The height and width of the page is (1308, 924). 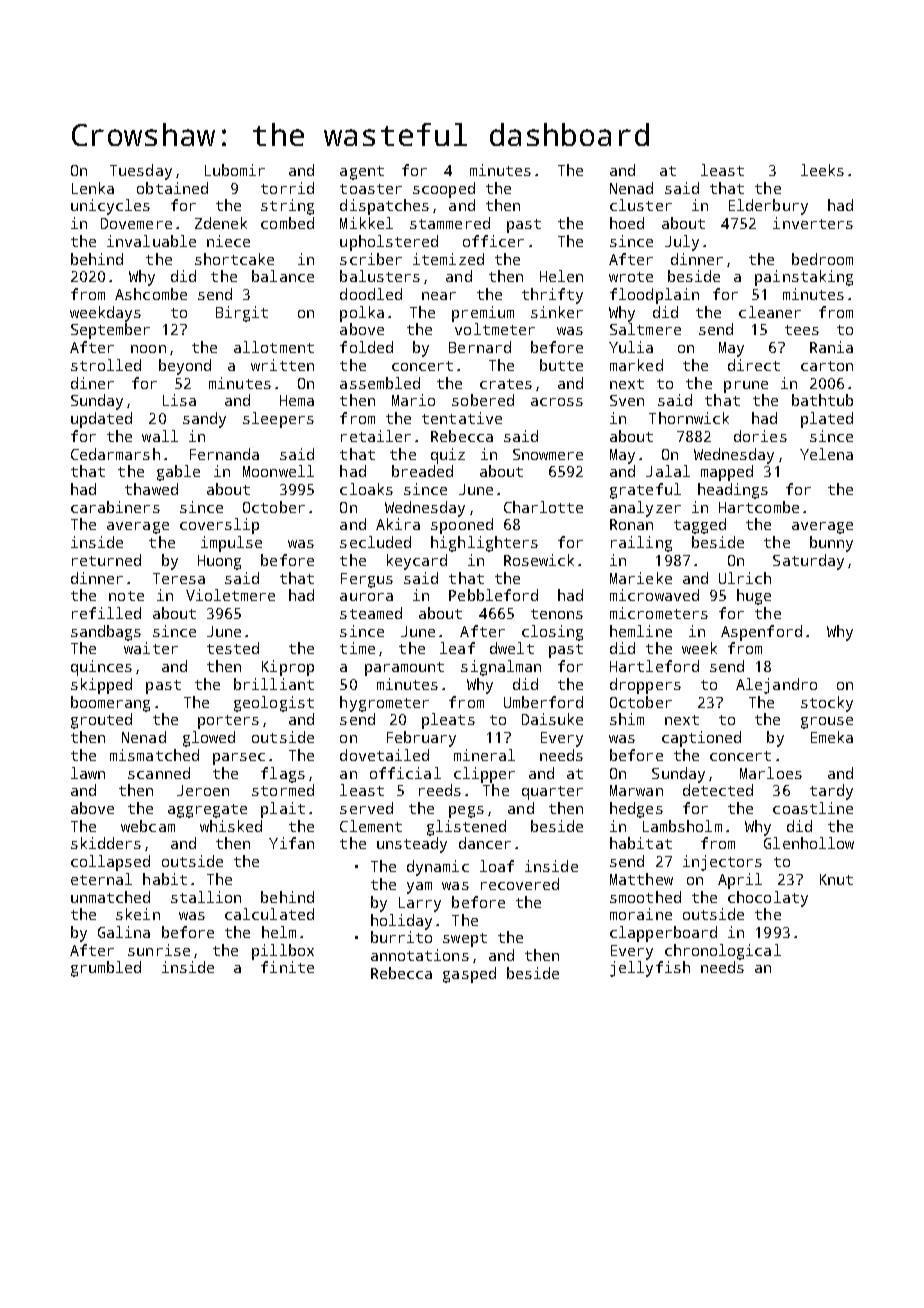 I want to click on assembled, so click(x=380, y=383).
